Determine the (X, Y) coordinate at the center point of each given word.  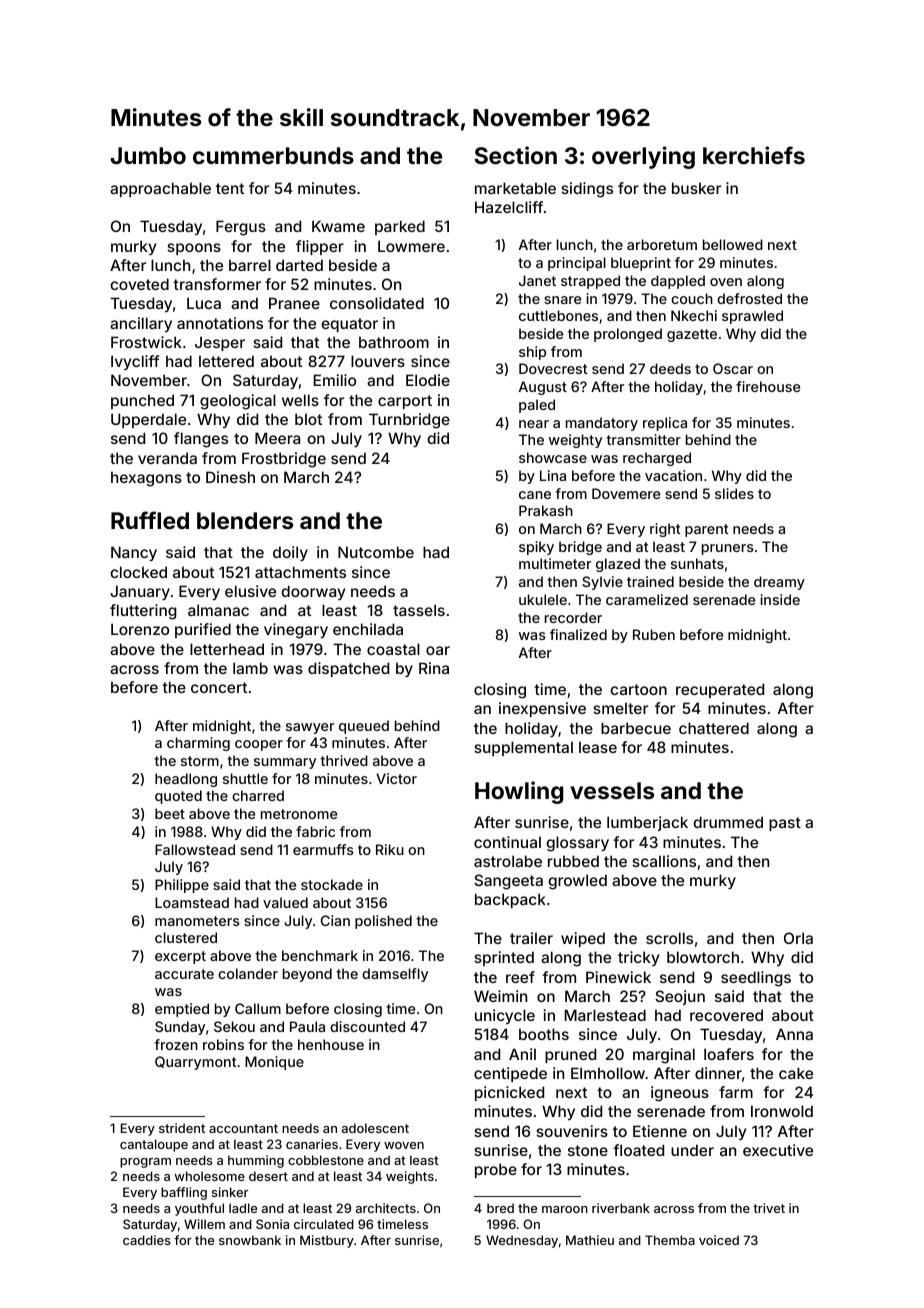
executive (778, 1150)
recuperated (720, 690)
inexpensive (542, 709)
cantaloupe (154, 1145)
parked (400, 227)
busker (696, 188)
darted (299, 265)
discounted (367, 1026)
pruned (570, 1055)
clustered (186, 937)
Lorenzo (140, 629)
